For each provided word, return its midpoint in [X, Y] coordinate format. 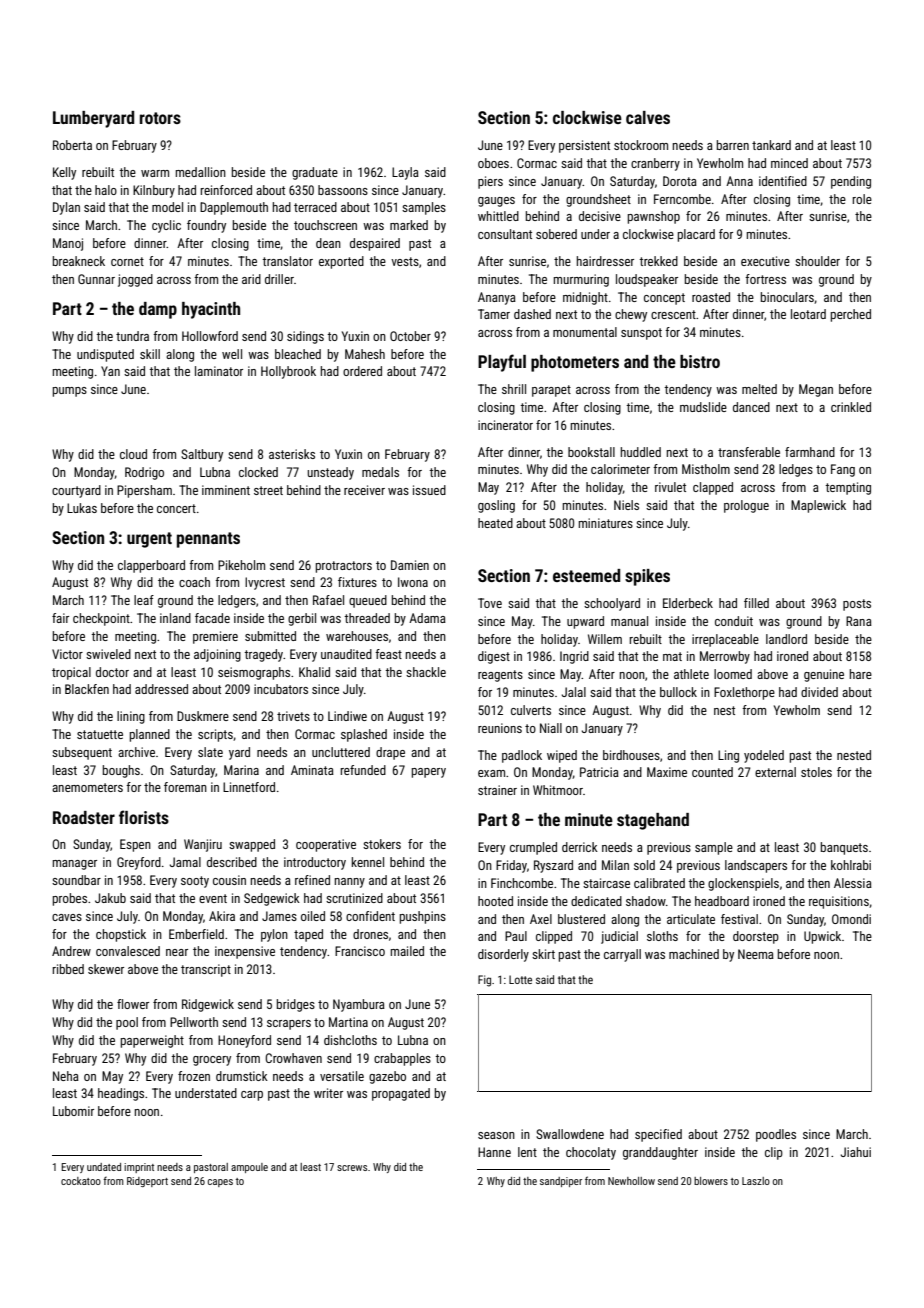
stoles [816, 772]
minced [789, 163]
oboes [493, 163]
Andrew [71, 951]
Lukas [82, 508]
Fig [484, 981]
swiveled [108, 654]
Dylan [66, 208]
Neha [66, 1076]
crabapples [402, 1059]
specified [658, 1135]
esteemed [586, 575]
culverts [531, 710]
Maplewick [818, 506]
